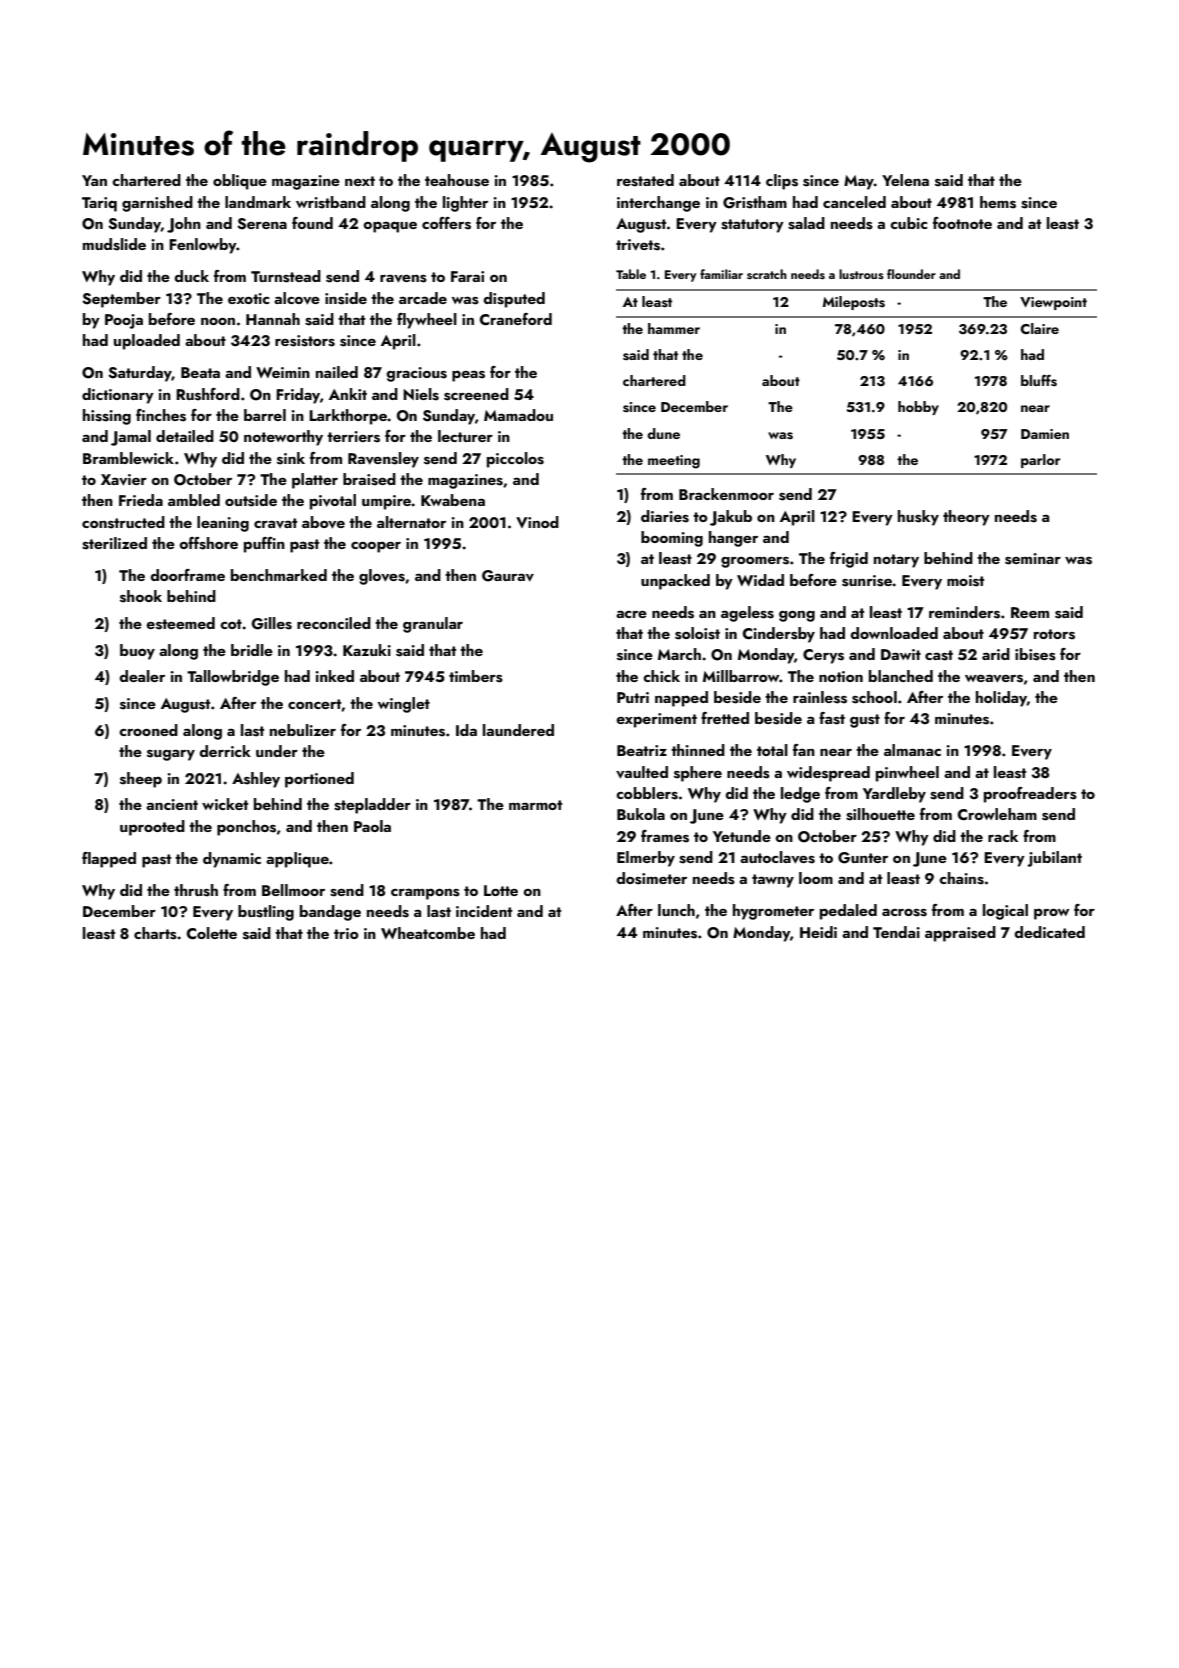  I want to click on piccolos, so click(515, 460).
